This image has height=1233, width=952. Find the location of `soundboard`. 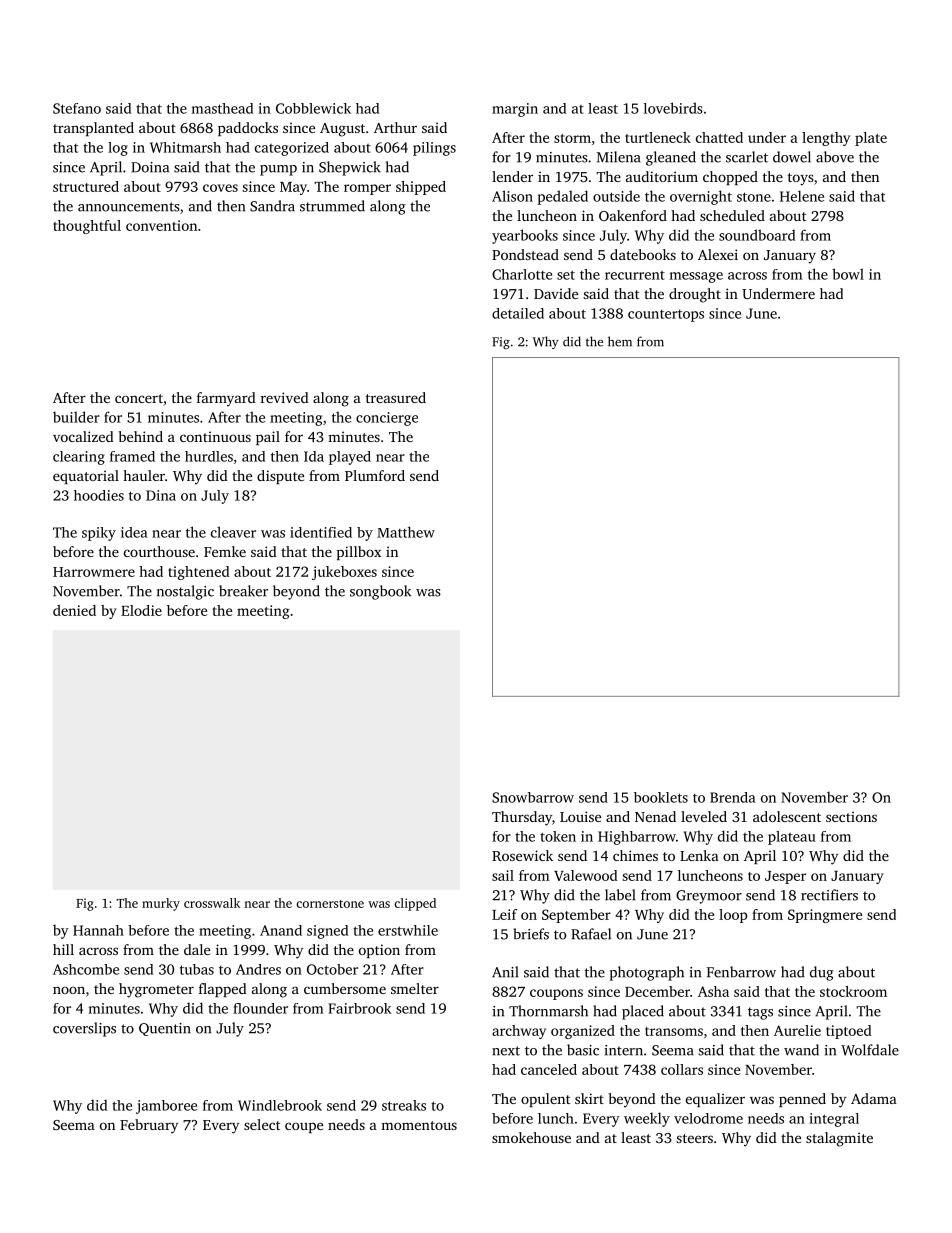

soundboard is located at coordinates (757, 235).
